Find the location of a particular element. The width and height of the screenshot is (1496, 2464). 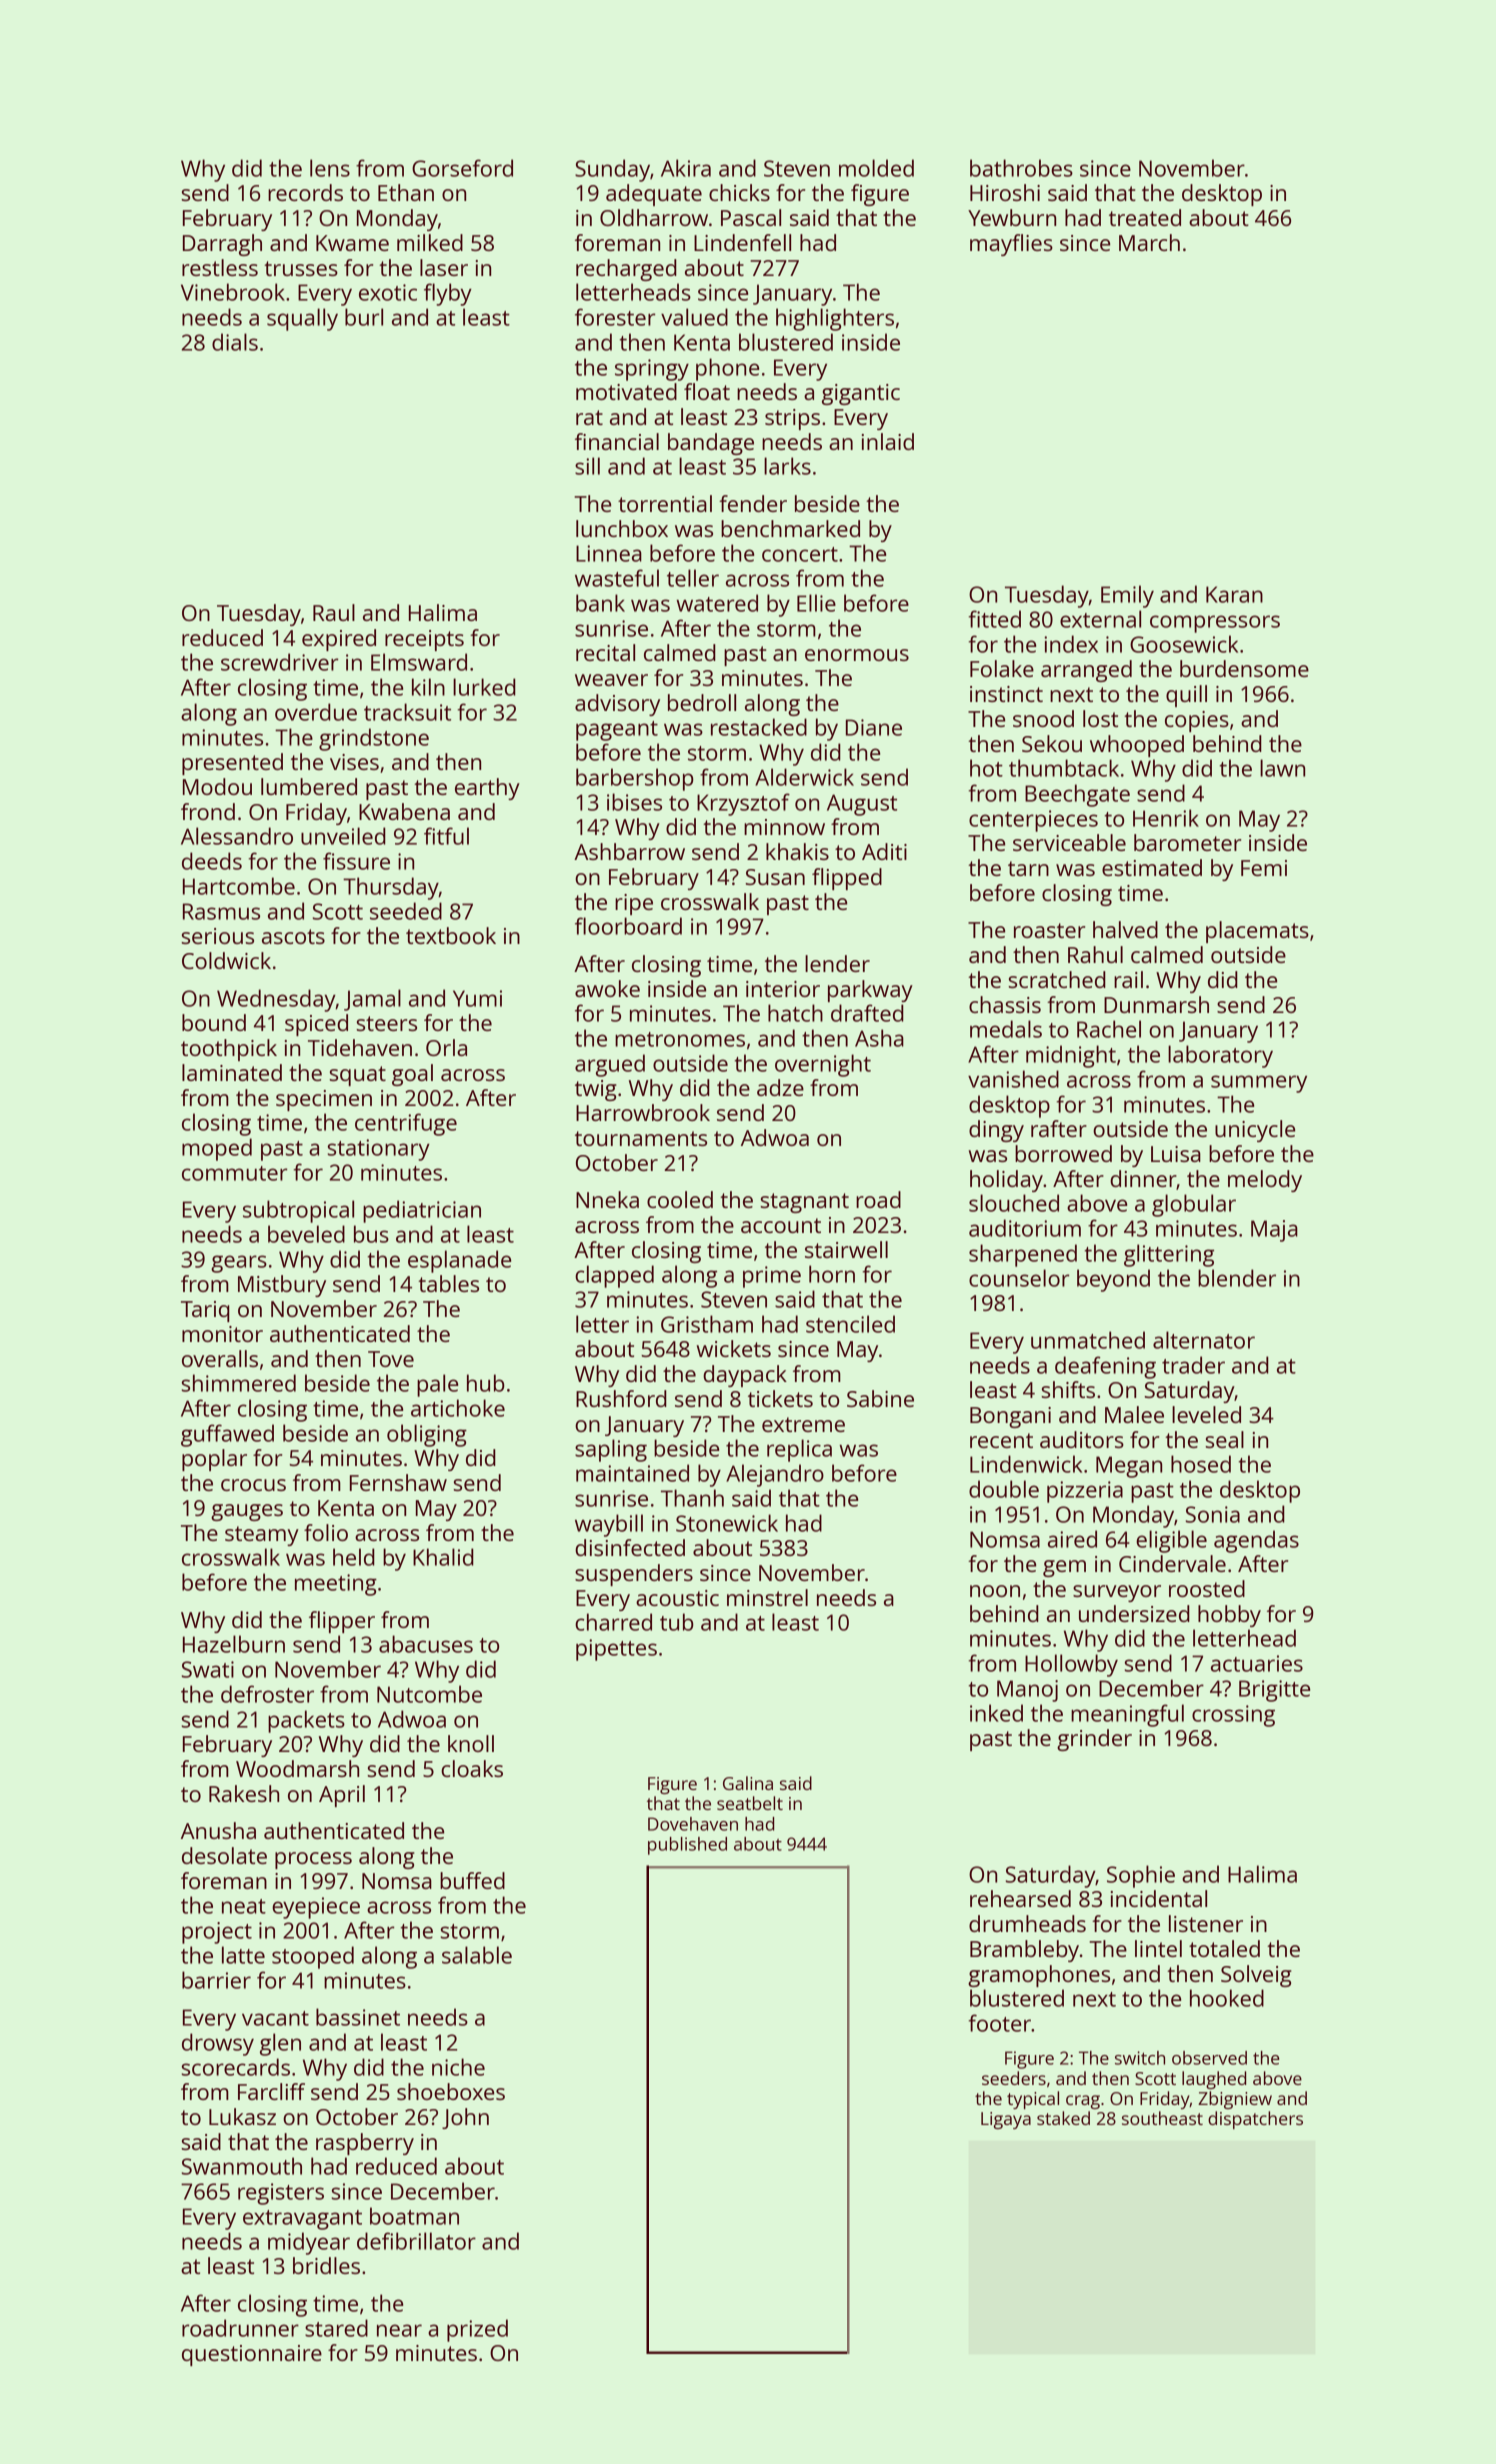

ibises is located at coordinates (634, 802).
